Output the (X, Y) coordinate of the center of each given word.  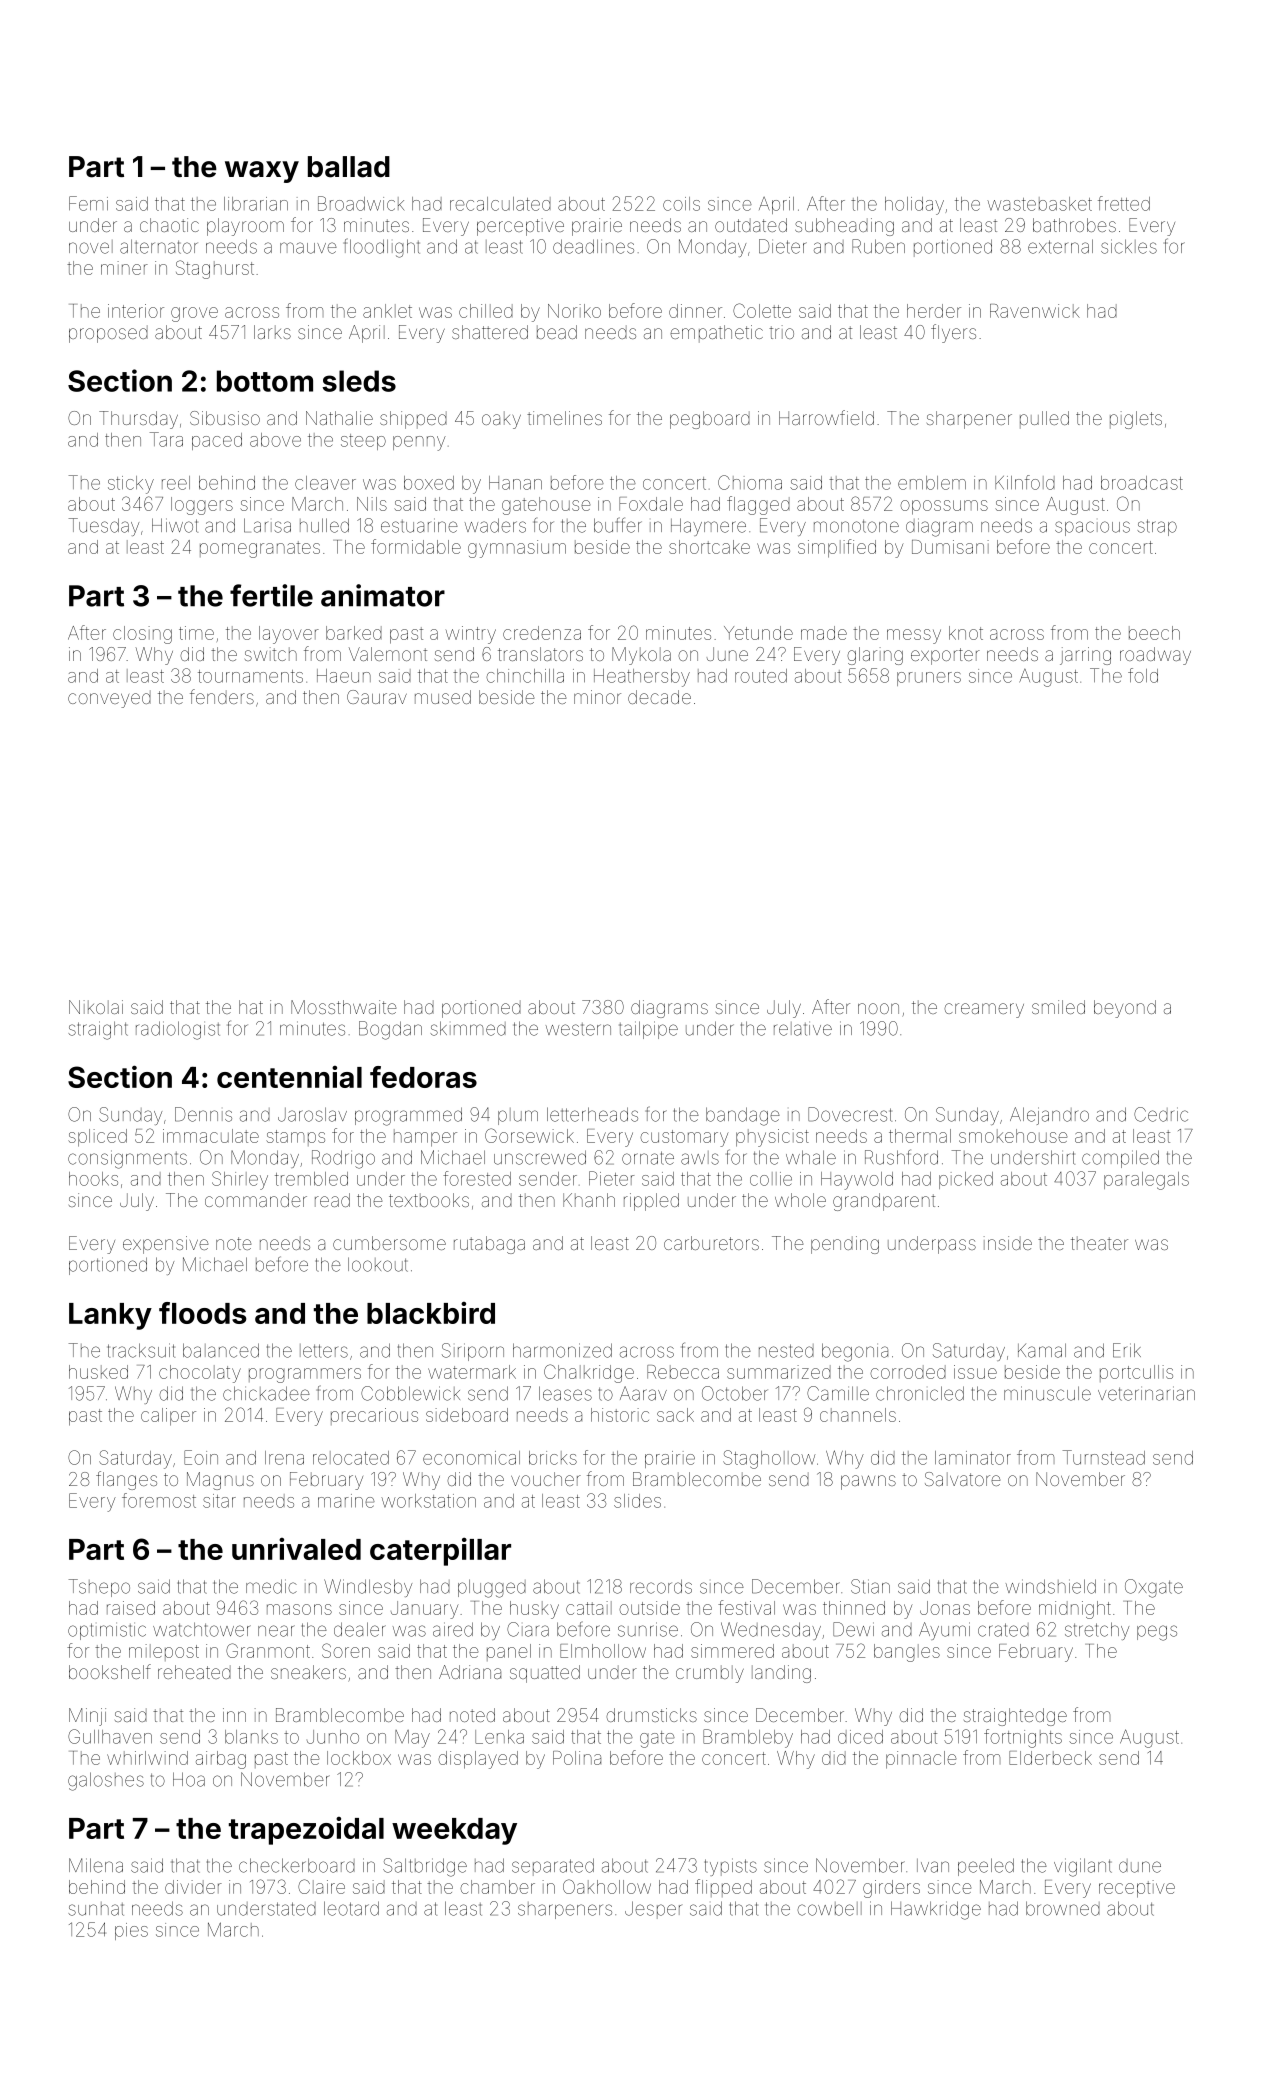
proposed (108, 334)
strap (1157, 527)
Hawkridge (936, 1910)
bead (557, 332)
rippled (651, 1202)
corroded (908, 1372)
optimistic (107, 1631)
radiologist (178, 1030)
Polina (577, 1758)
